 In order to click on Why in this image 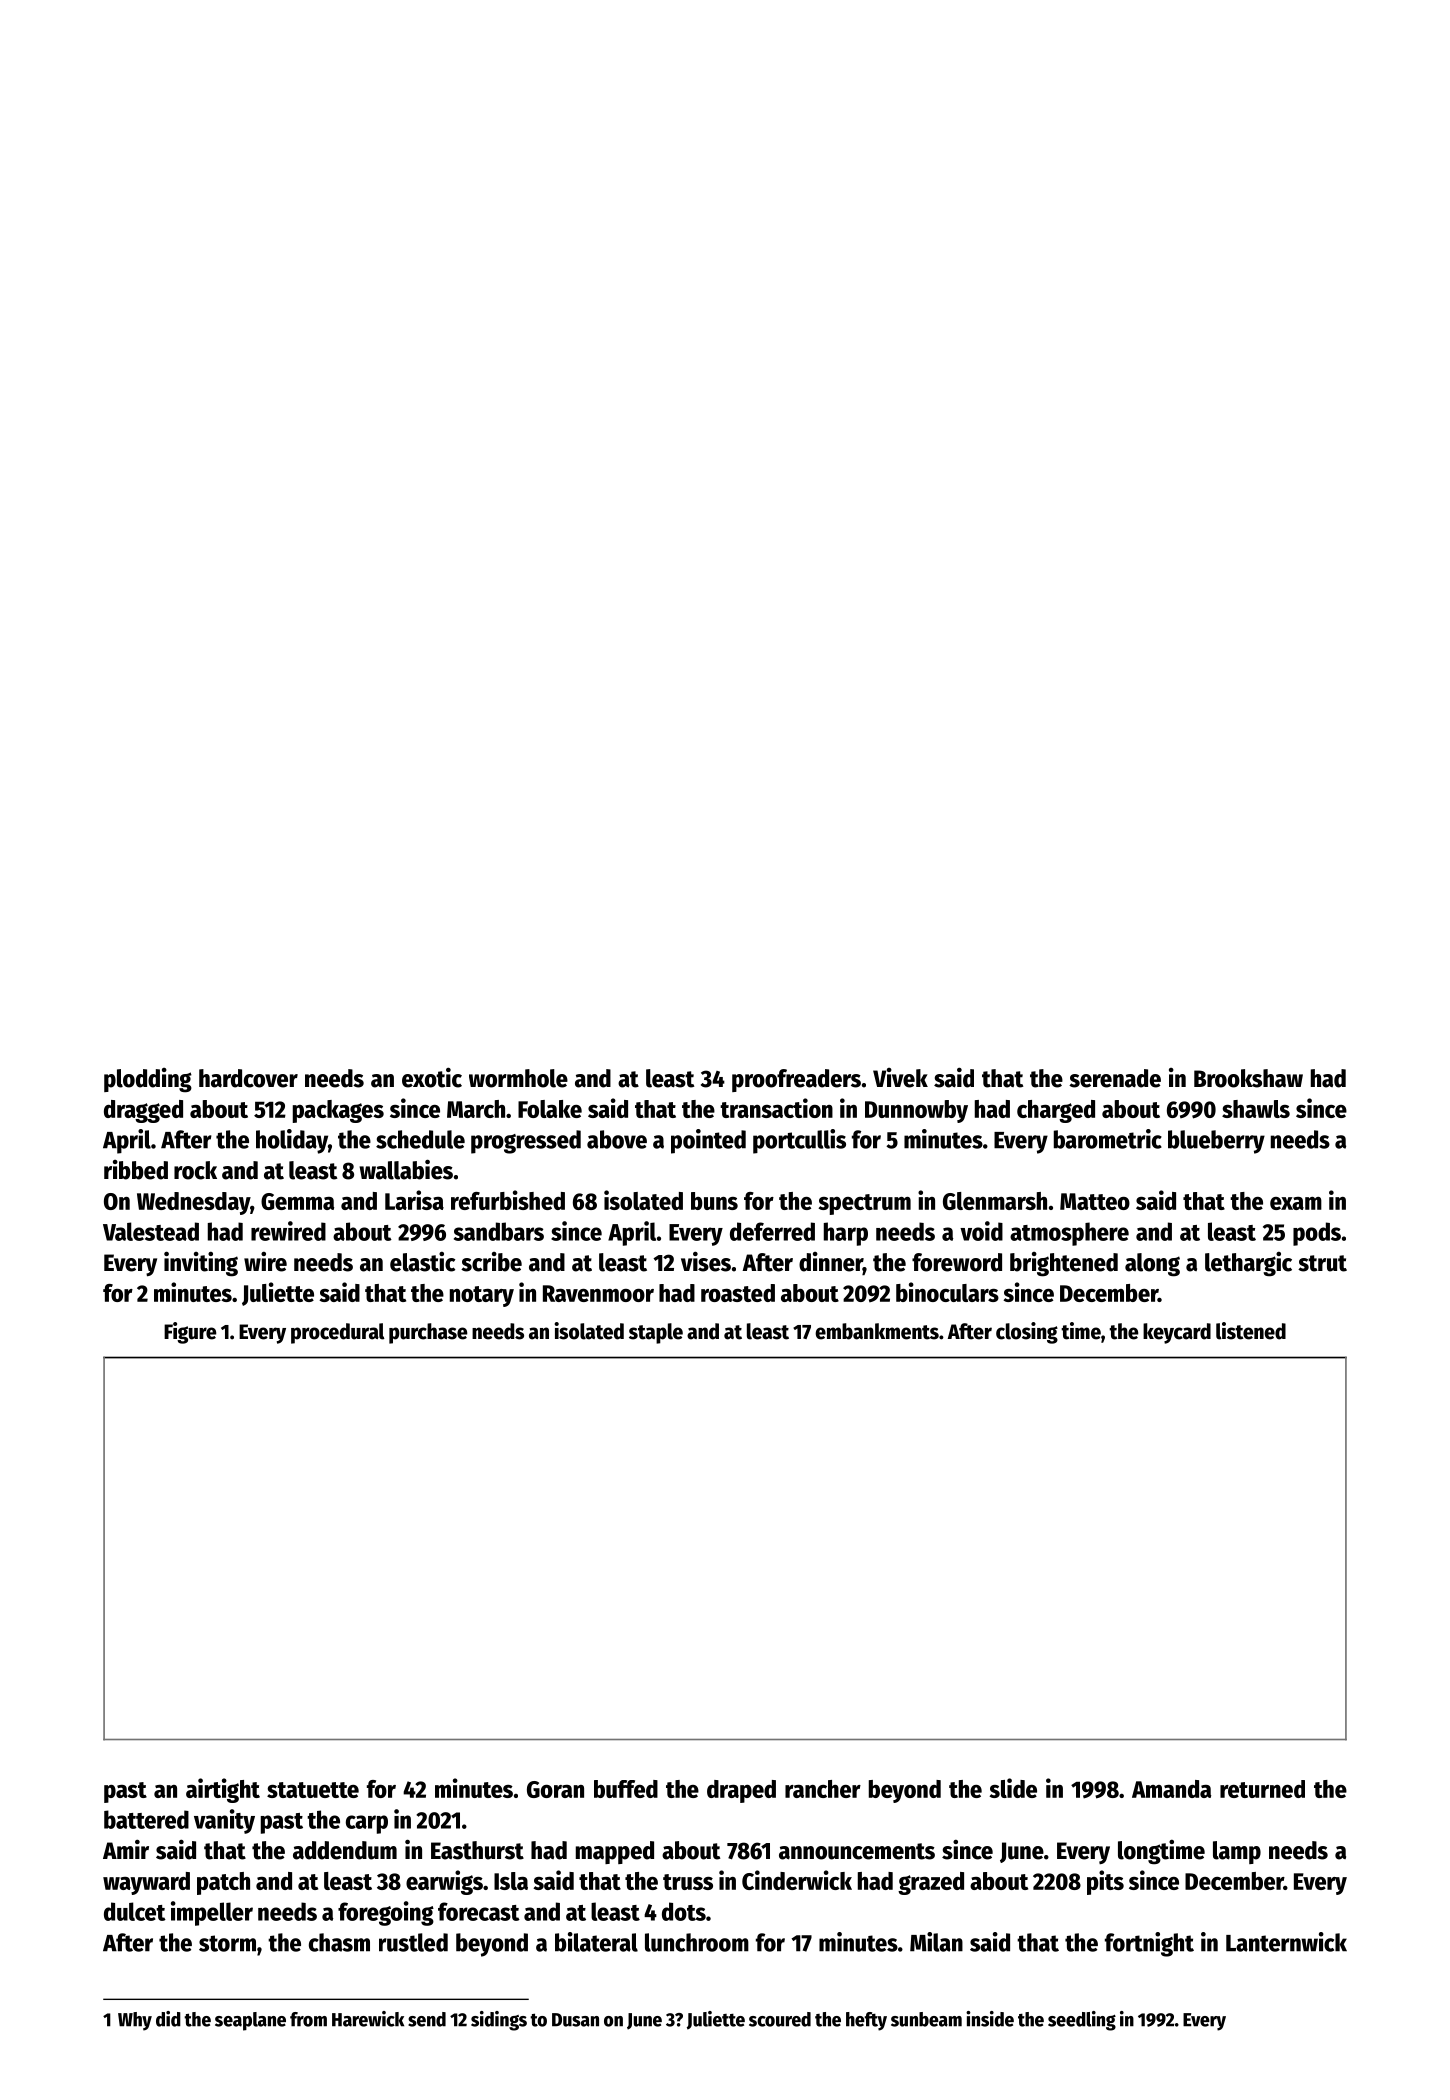, I will do `click(135, 2021)`.
